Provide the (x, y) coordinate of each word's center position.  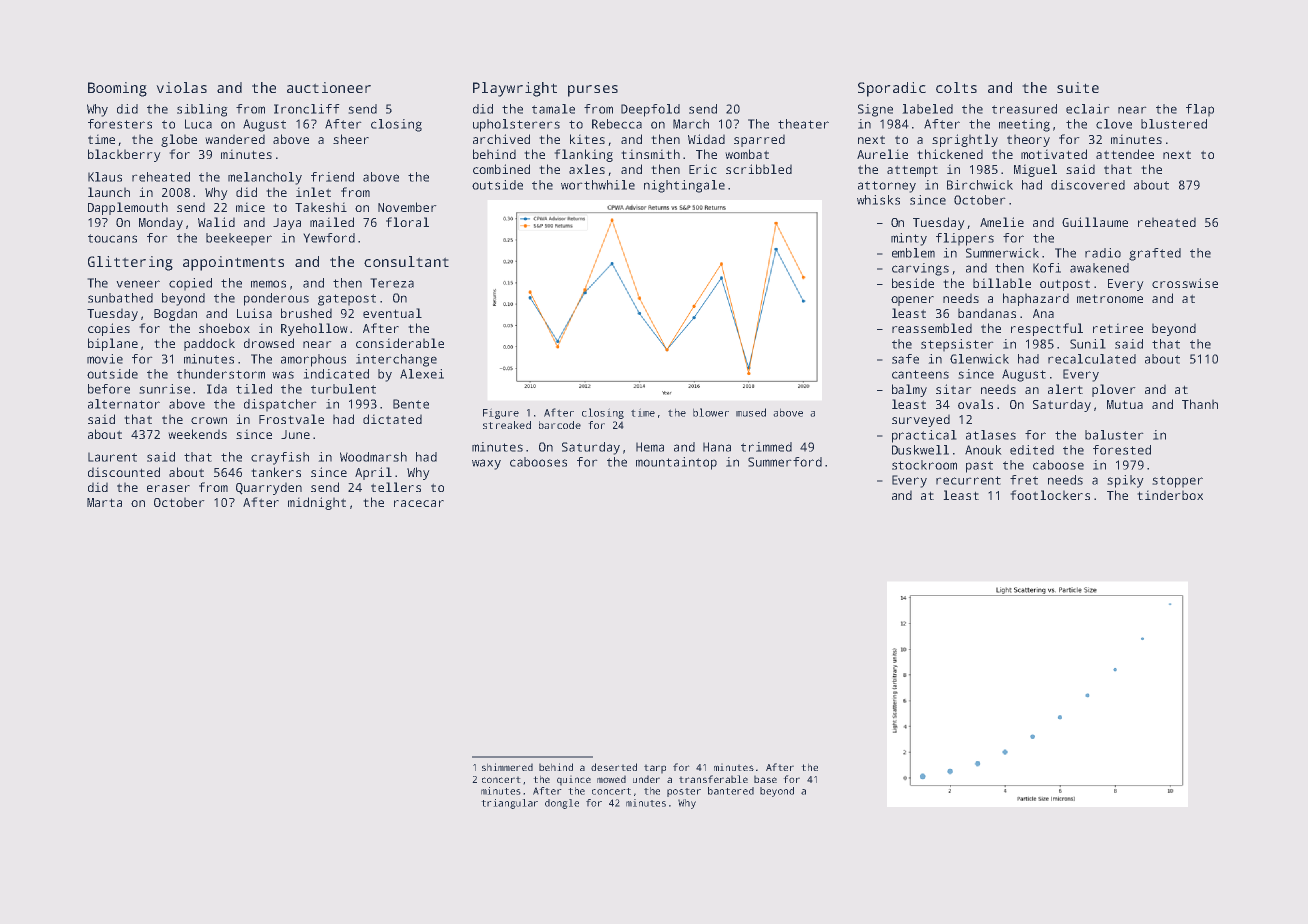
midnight (317, 503)
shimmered (507, 767)
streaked (507, 425)
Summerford (785, 462)
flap (1200, 110)
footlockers (1050, 495)
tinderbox (1170, 495)
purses (593, 91)
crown (209, 420)
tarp (655, 769)
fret (1024, 480)
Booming (117, 89)
